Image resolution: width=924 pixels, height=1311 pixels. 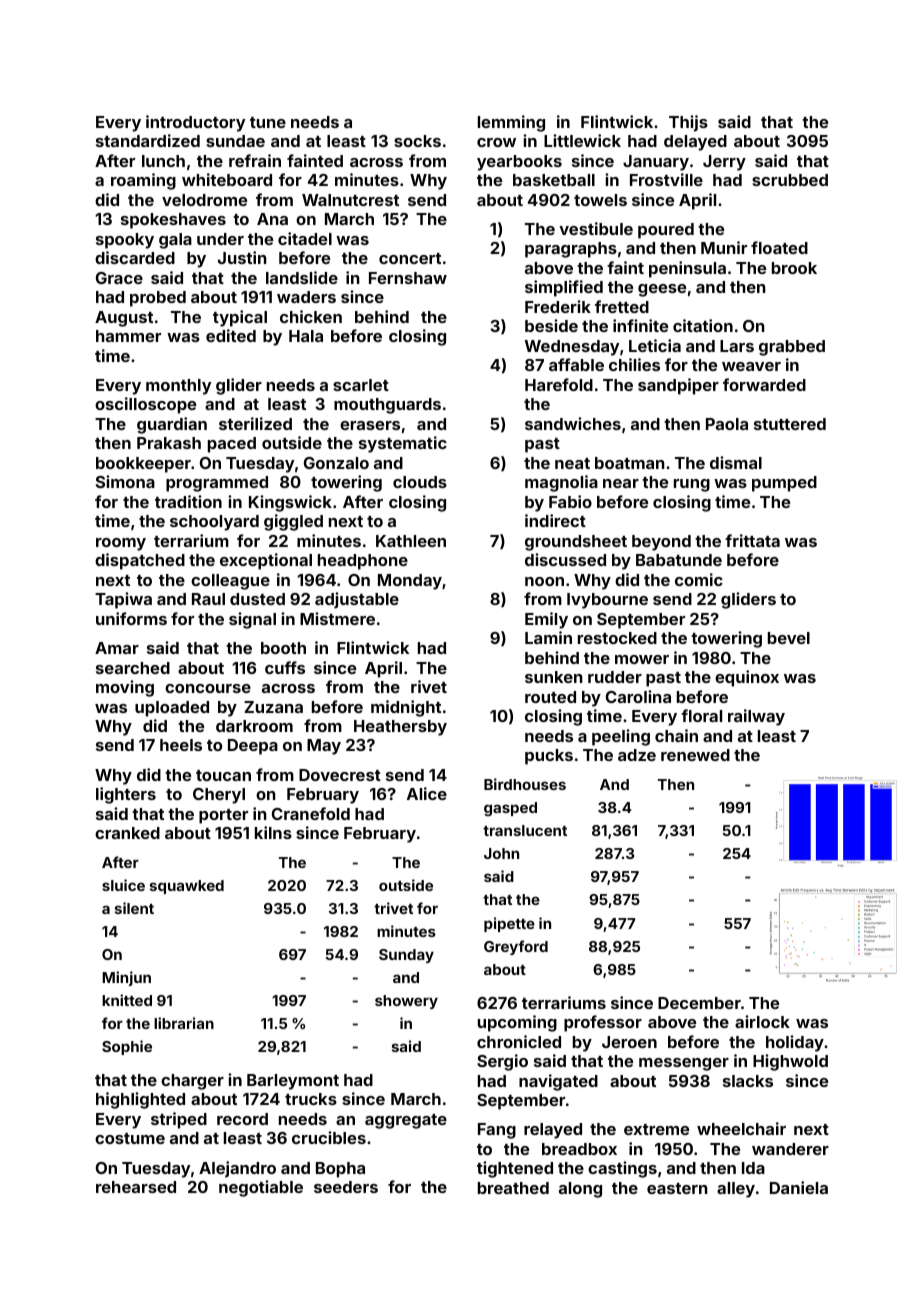 I want to click on bevel, so click(x=789, y=638).
